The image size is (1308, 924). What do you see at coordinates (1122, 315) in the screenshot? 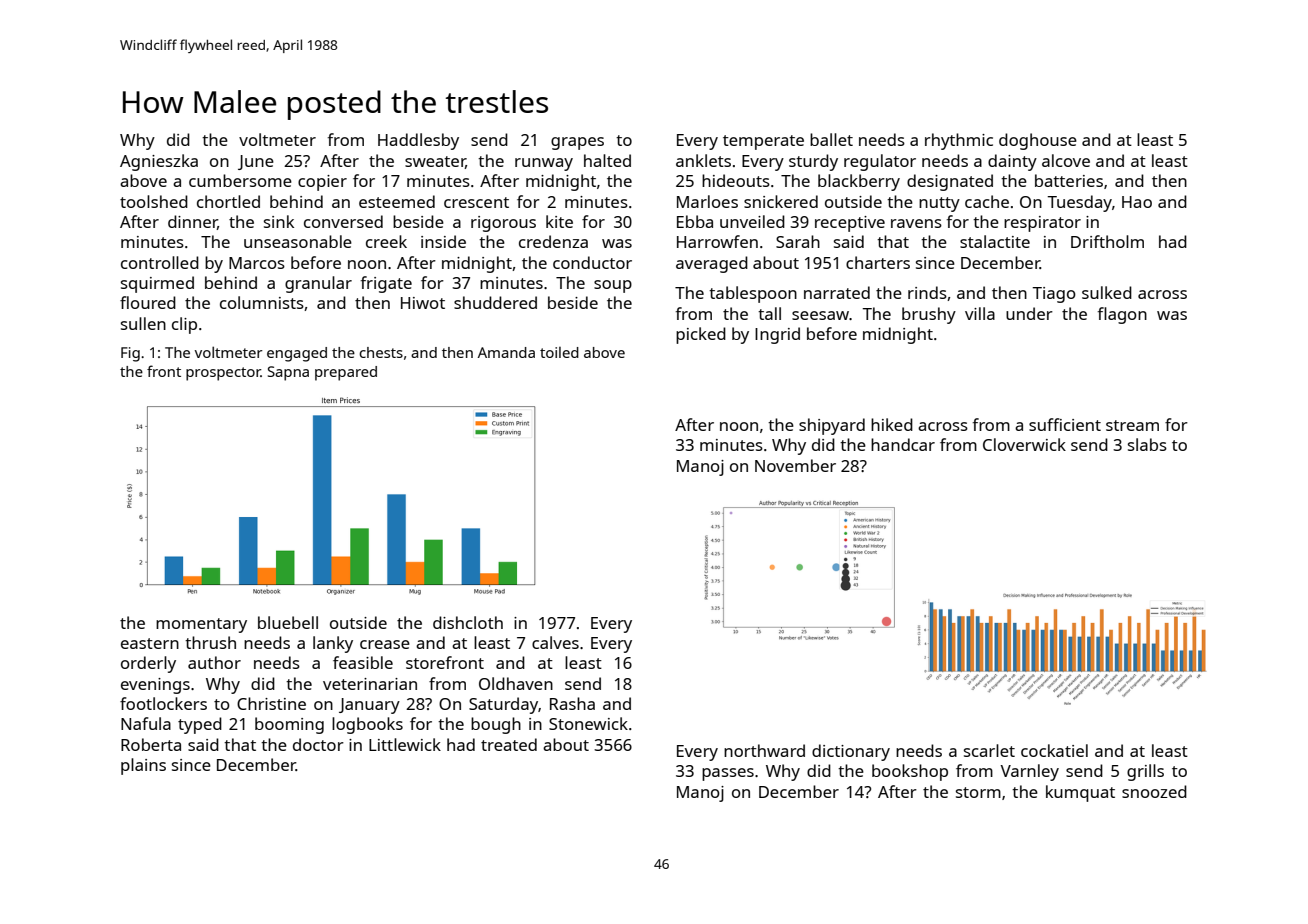
I see `flagon` at bounding box center [1122, 315].
